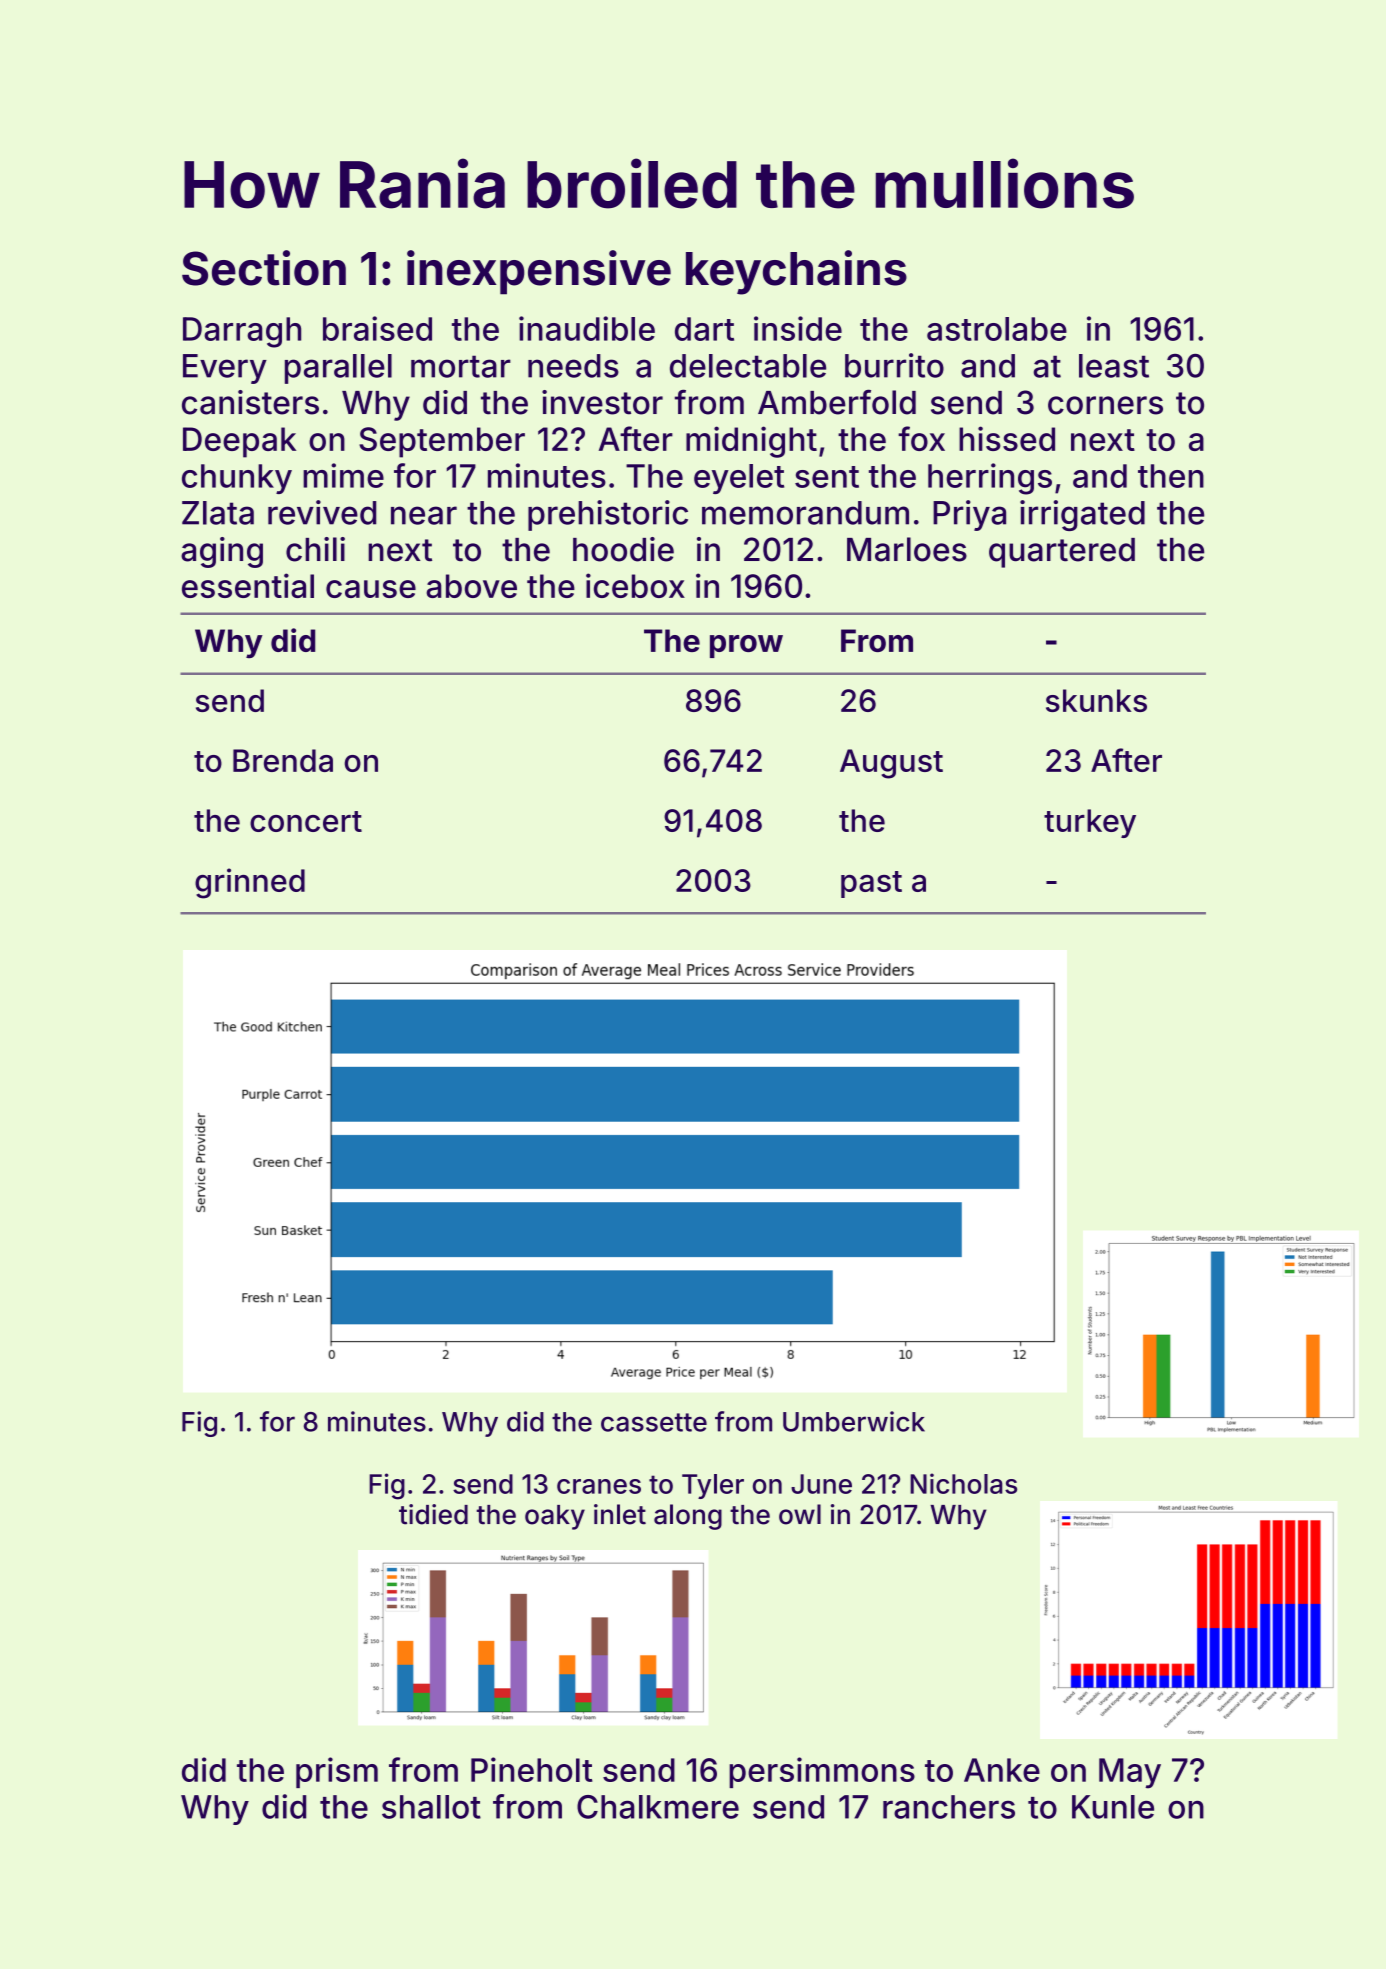 The width and height of the image is (1386, 1969). What do you see at coordinates (250, 883) in the image?
I see `grinned` at bounding box center [250, 883].
